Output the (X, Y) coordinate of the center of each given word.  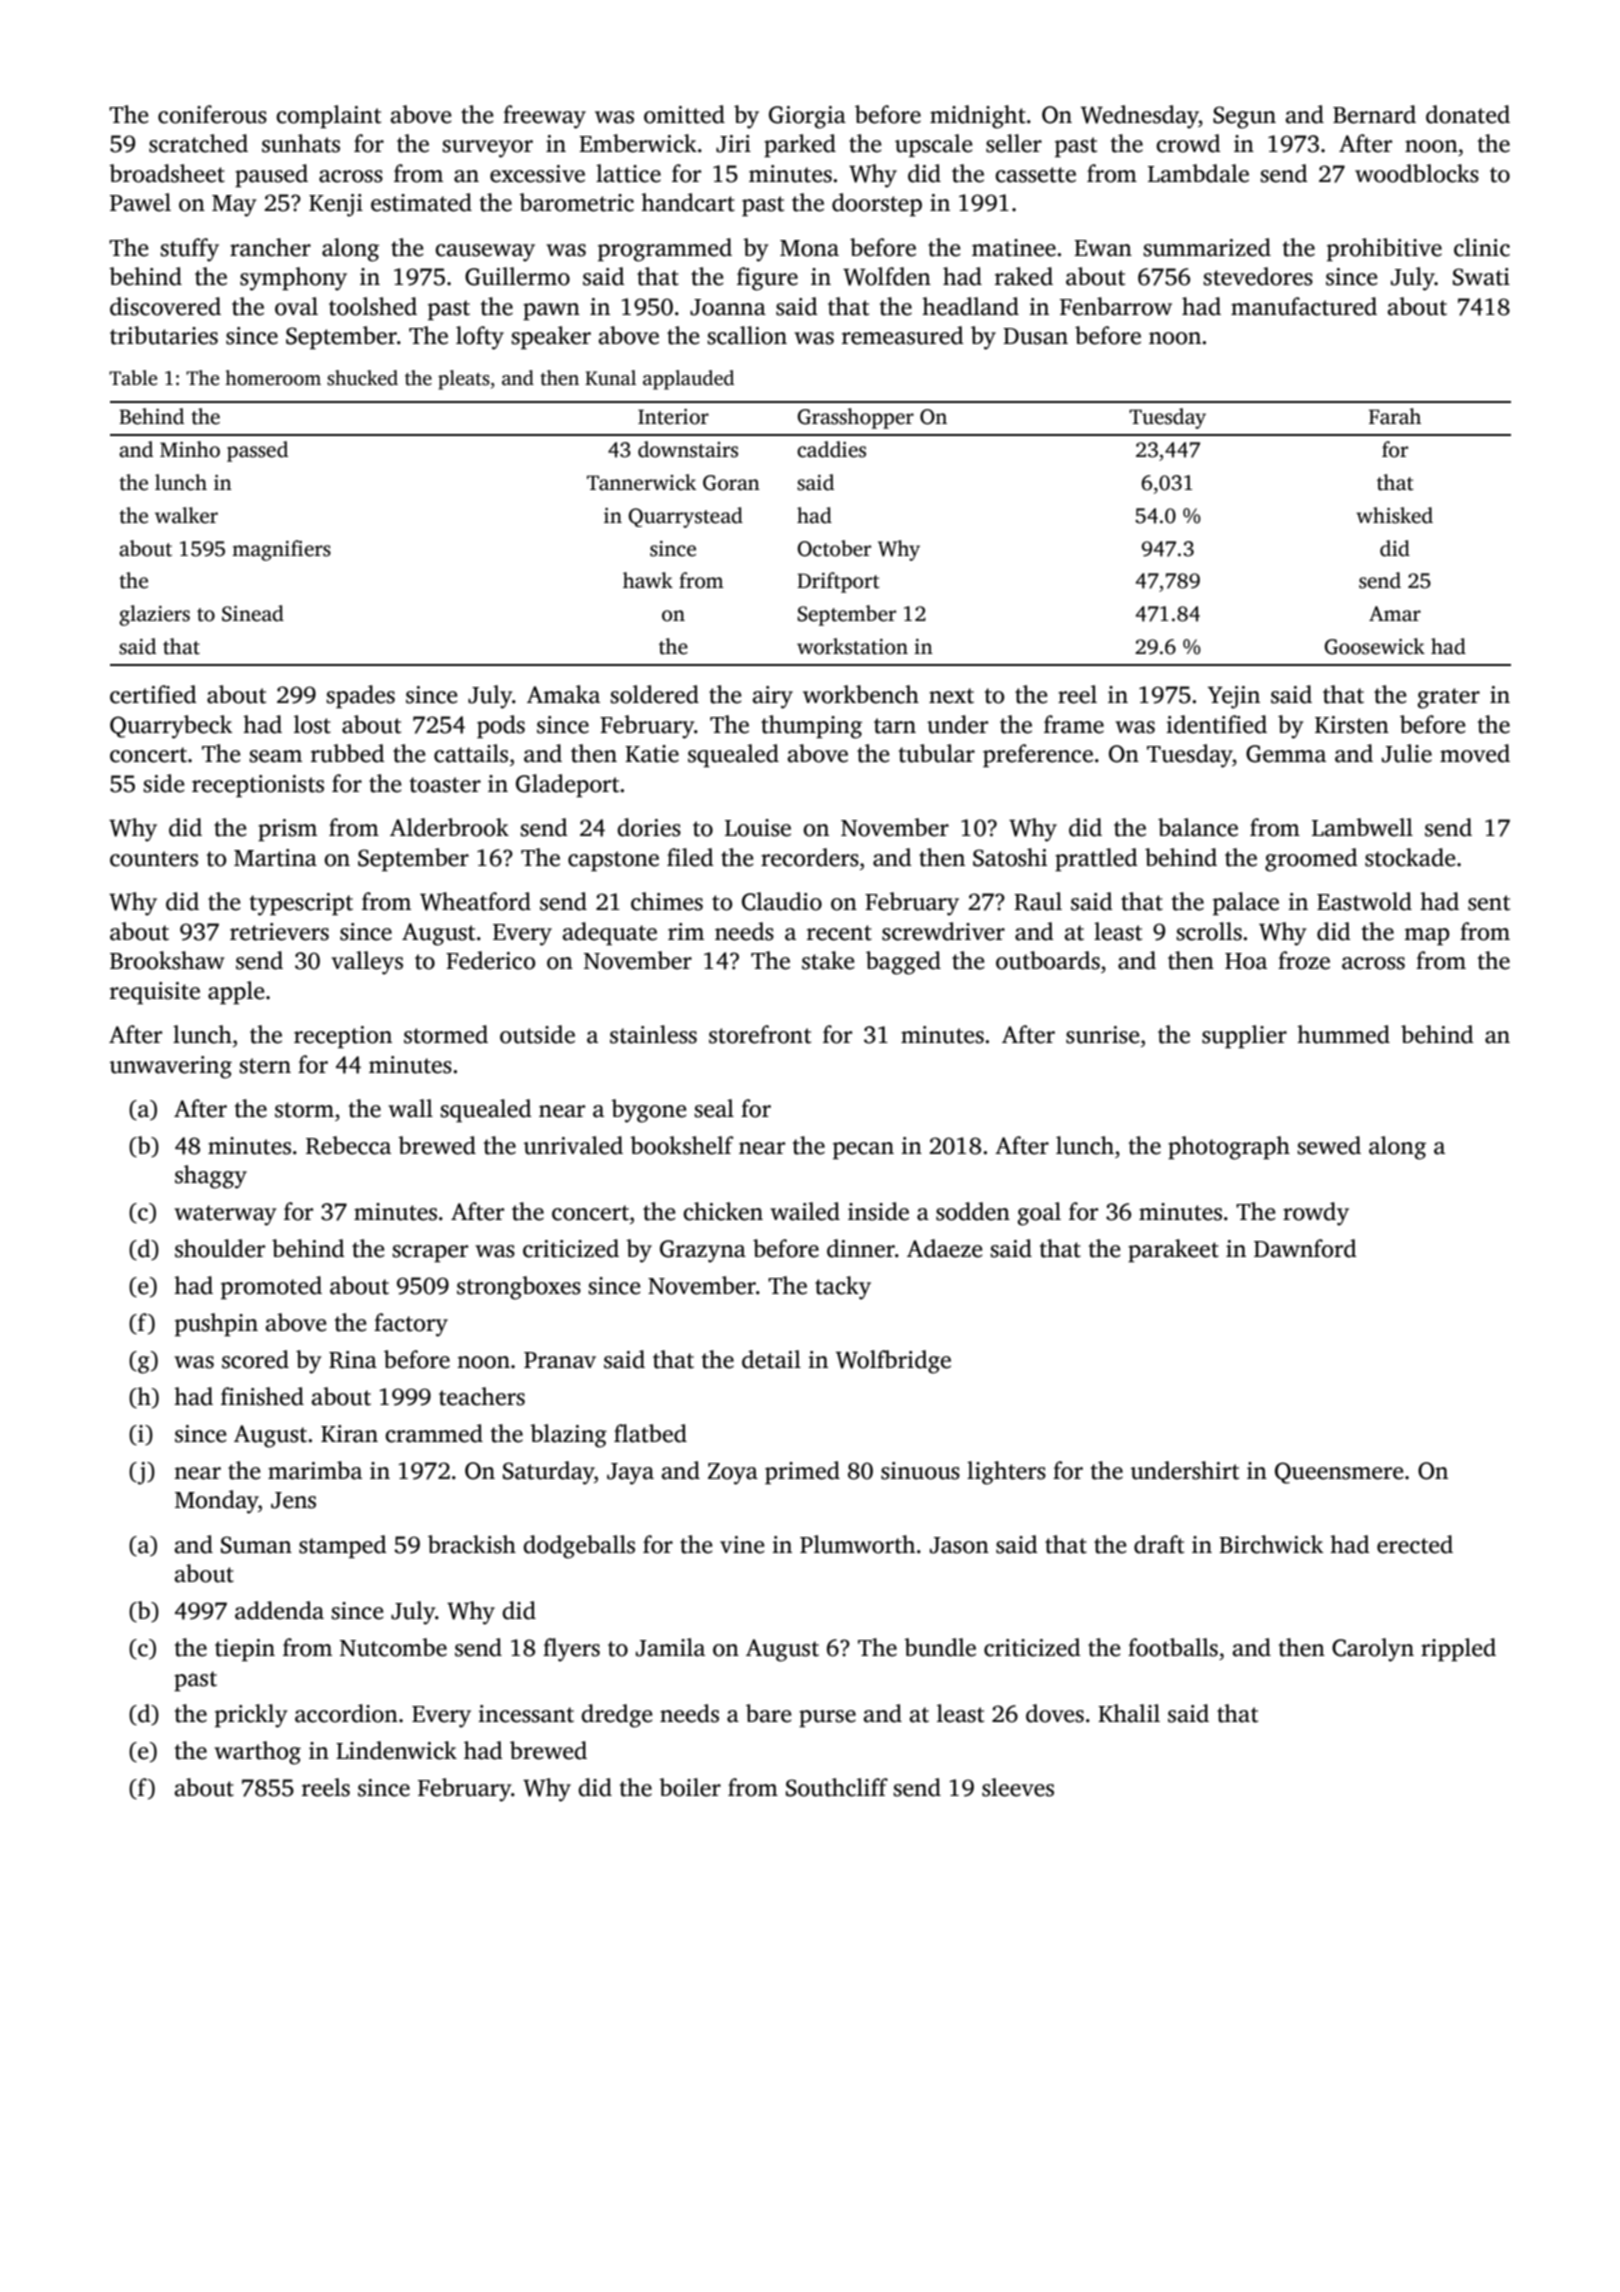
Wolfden (887, 276)
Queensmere (1339, 1473)
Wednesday (1140, 117)
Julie (1407, 753)
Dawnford (1305, 1248)
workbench (861, 694)
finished (262, 1396)
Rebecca (348, 1145)
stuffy (189, 250)
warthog (257, 1753)
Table (133, 378)
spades (360, 696)
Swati (1481, 277)
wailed (805, 1211)
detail (771, 1359)
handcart (688, 202)
